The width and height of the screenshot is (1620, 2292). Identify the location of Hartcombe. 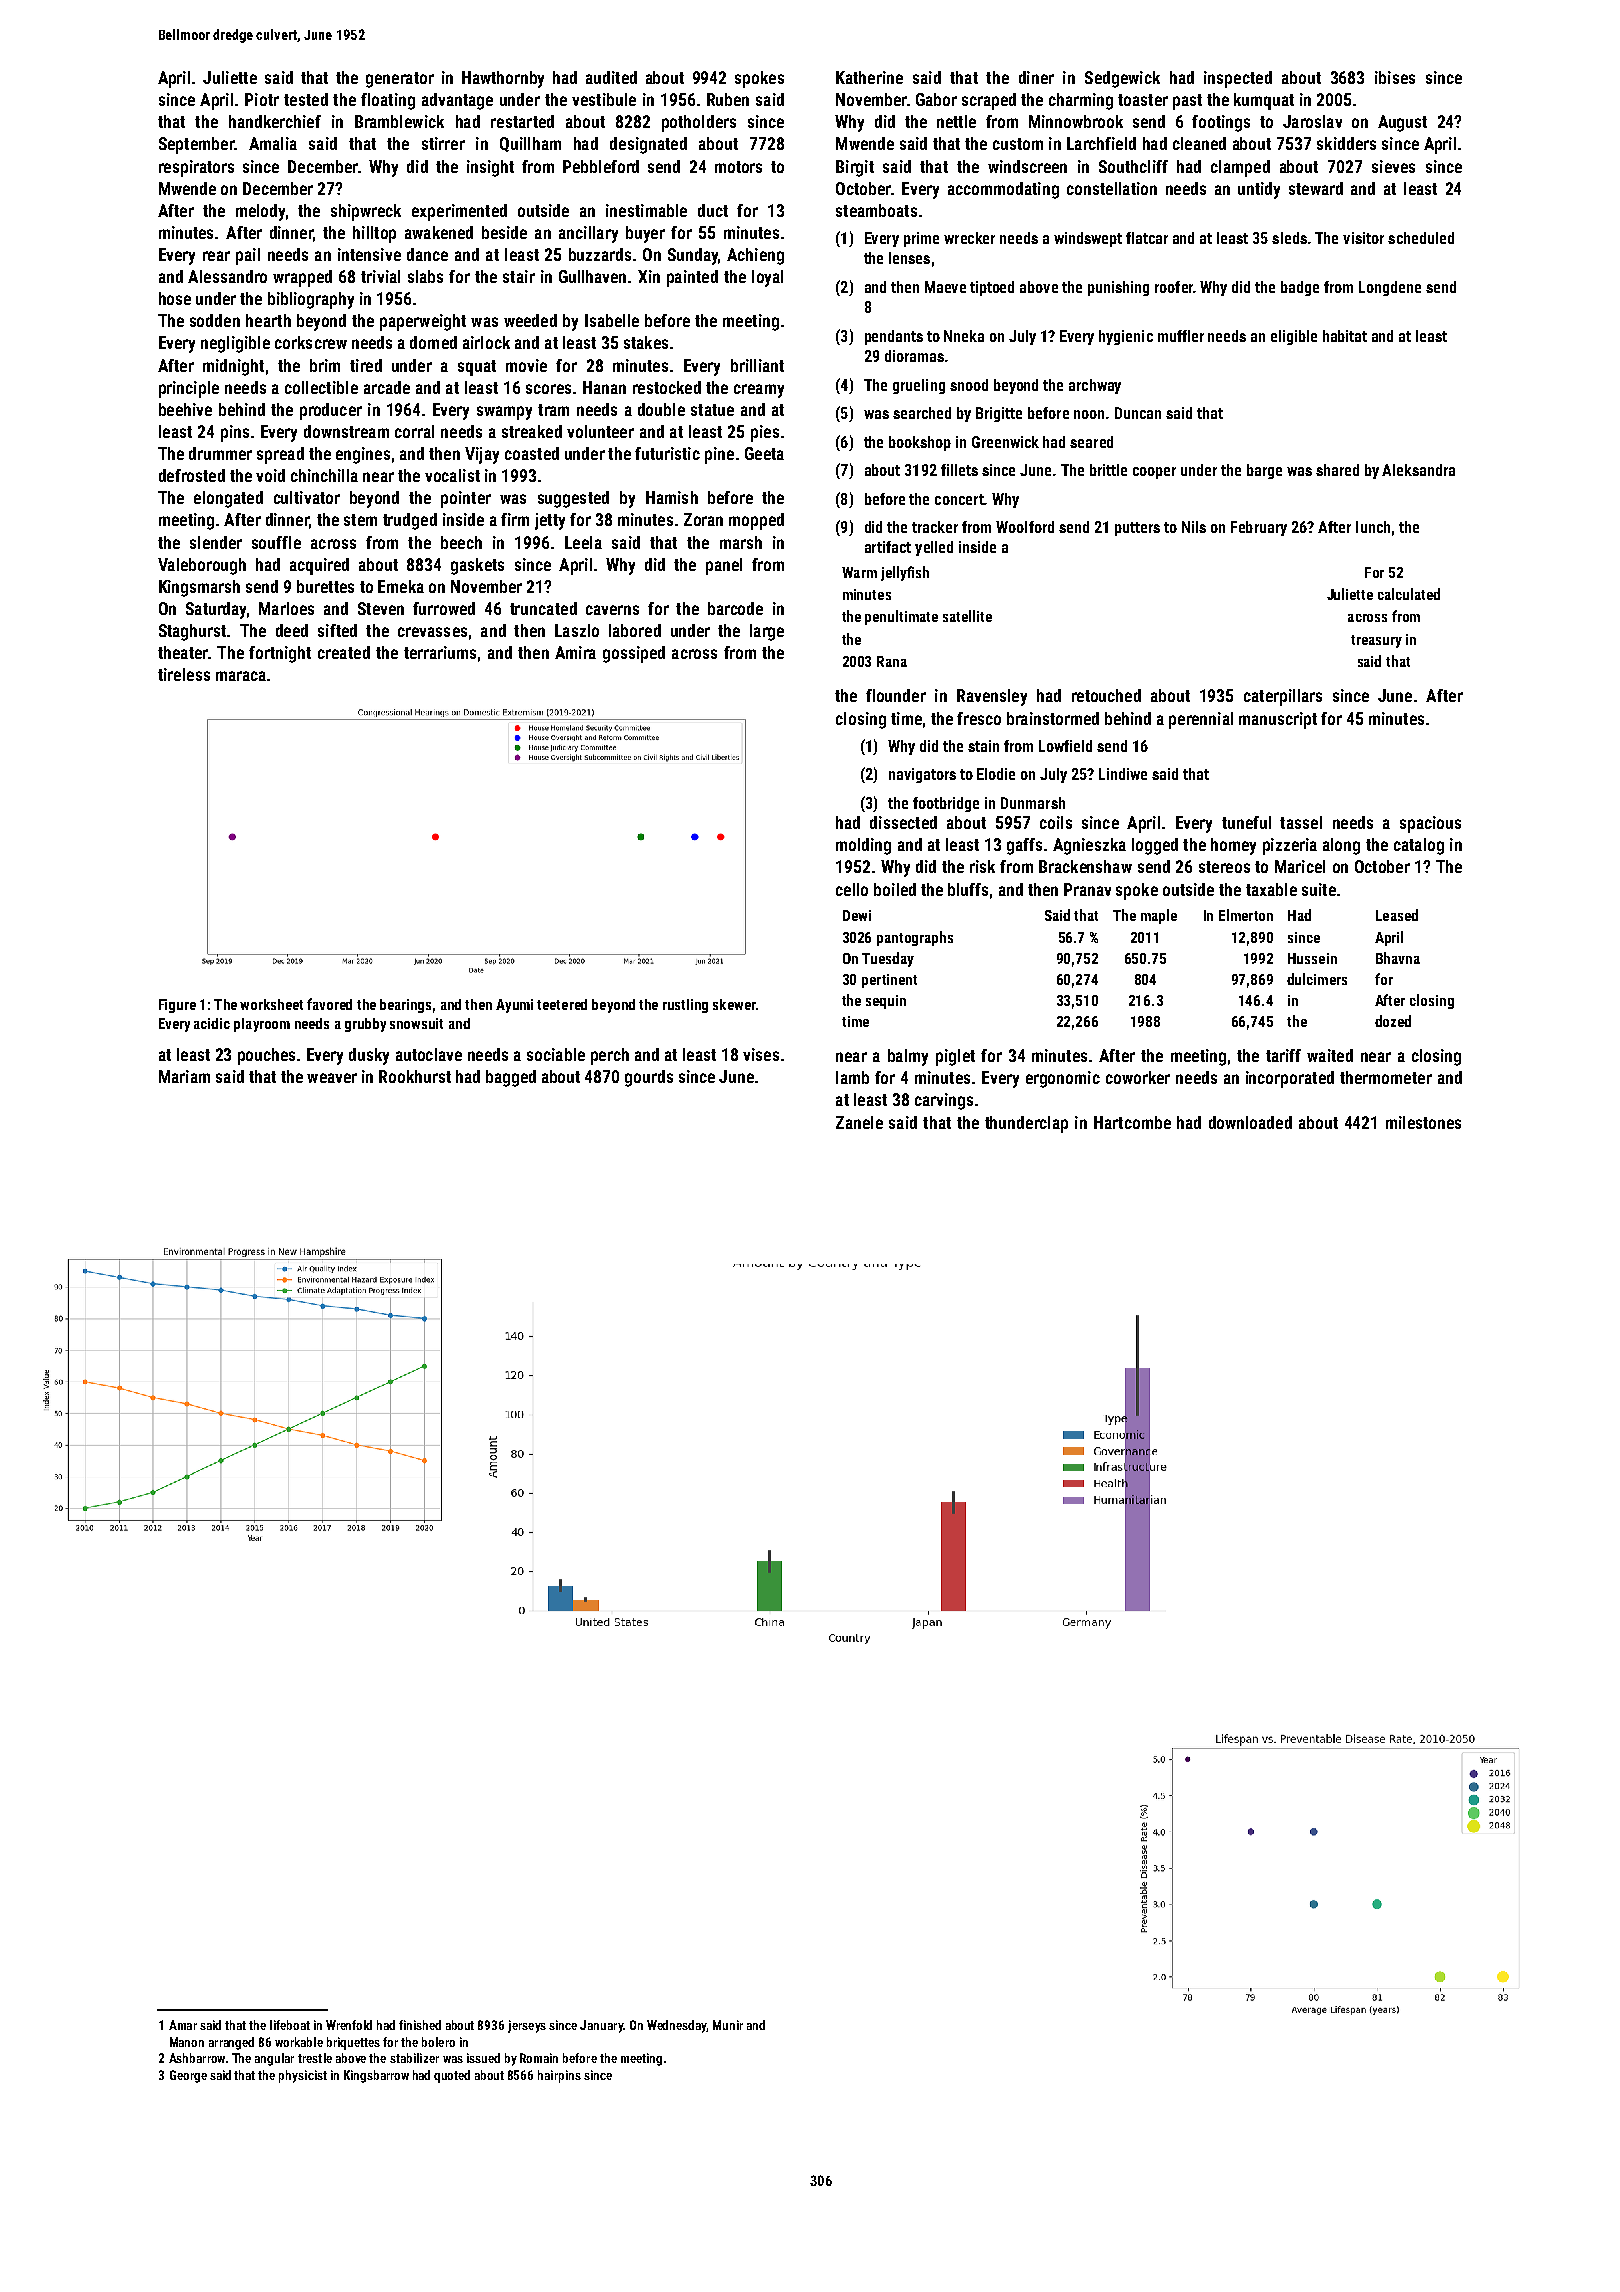
(1132, 1122).
